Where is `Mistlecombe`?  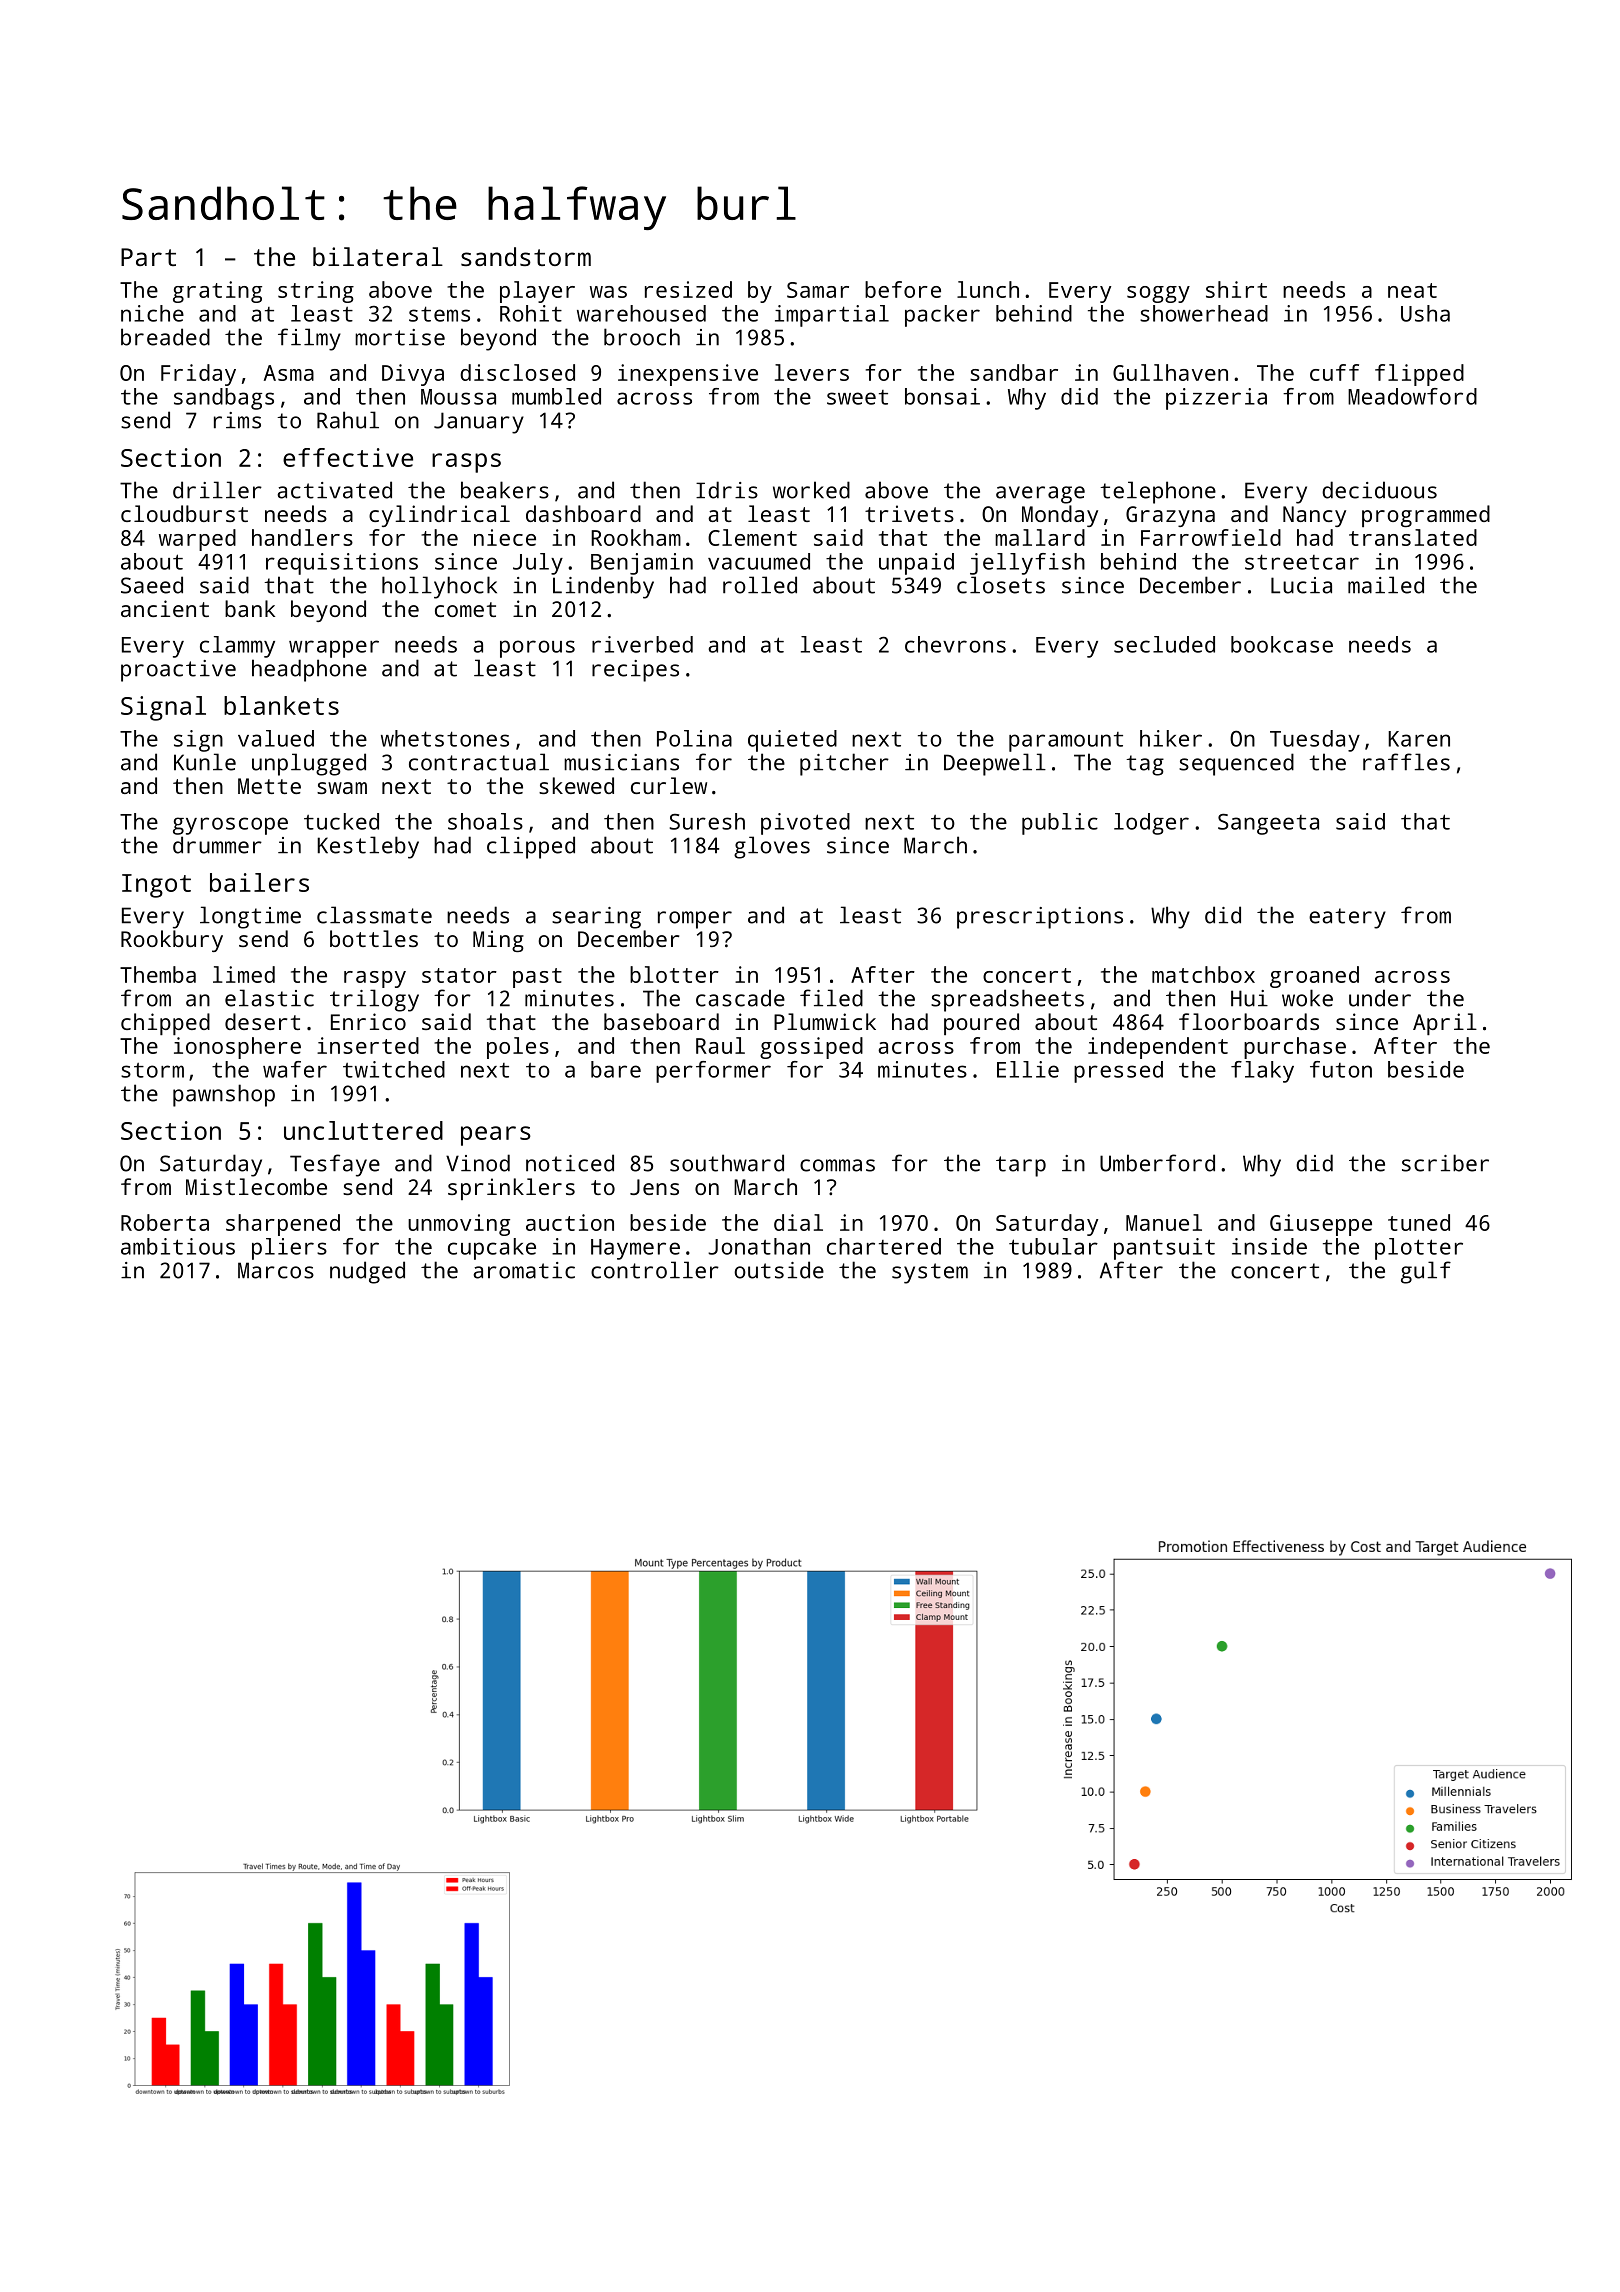 Mistlecombe is located at coordinates (256, 1186).
